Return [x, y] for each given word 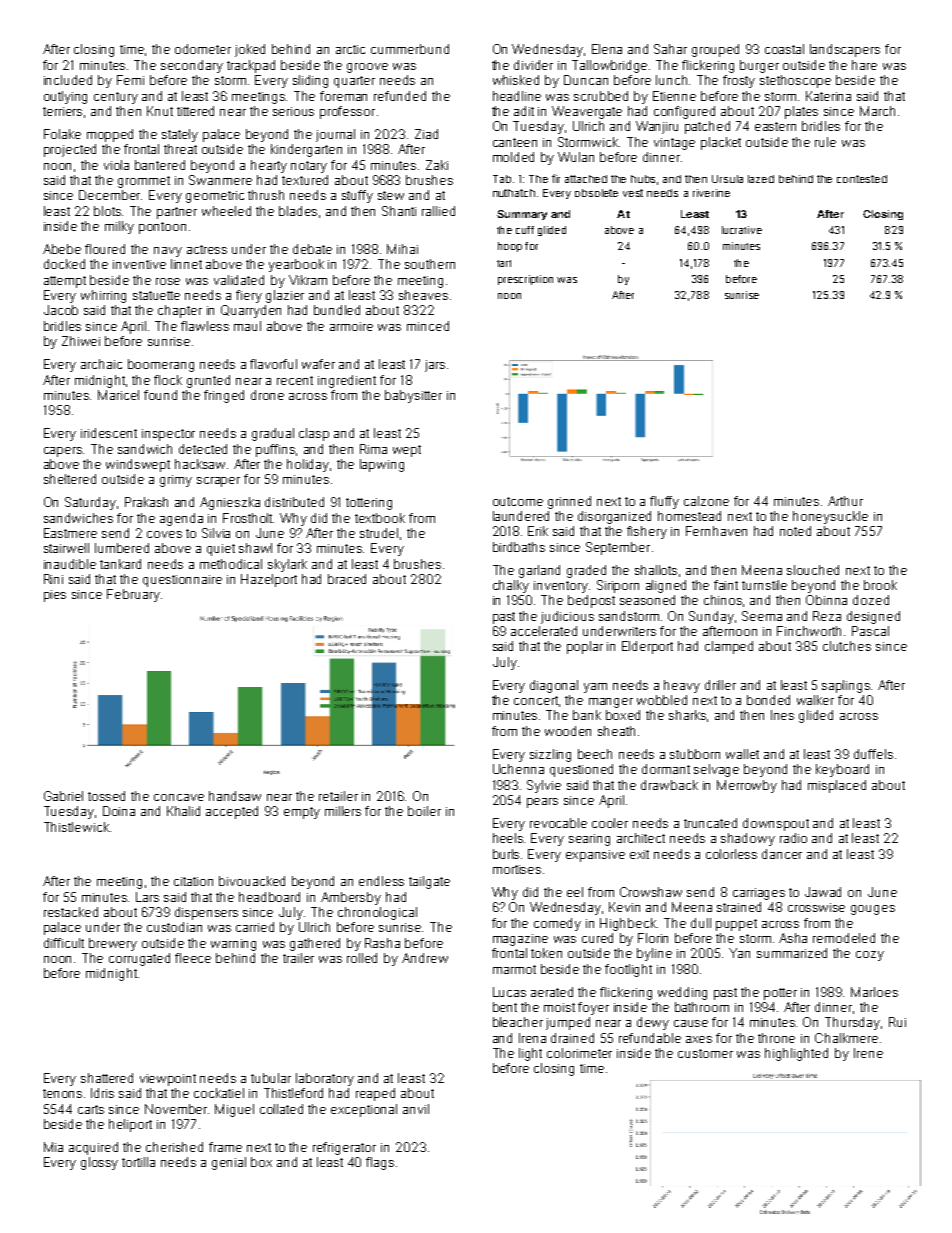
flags [380, 1163]
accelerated [544, 631]
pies [55, 596]
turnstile [764, 585]
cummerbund [410, 49]
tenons [62, 1093]
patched [707, 127]
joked [250, 50]
